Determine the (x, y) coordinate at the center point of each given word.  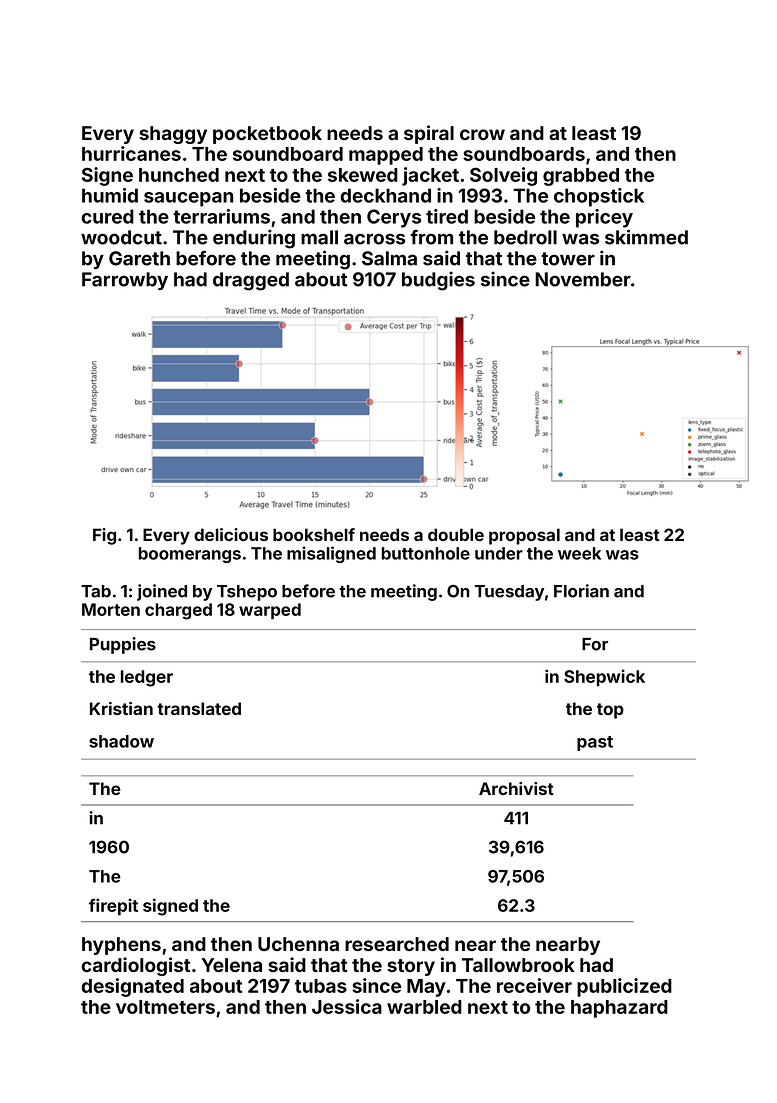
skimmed (646, 237)
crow (482, 134)
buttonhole (426, 553)
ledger (147, 678)
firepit (113, 907)
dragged (251, 281)
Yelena (232, 965)
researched (397, 944)
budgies (438, 281)
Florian (581, 591)
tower (568, 259)
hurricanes (131, 153)
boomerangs (190, 555)
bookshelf (314, 534)
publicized (624, 987)
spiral (429, 134)
